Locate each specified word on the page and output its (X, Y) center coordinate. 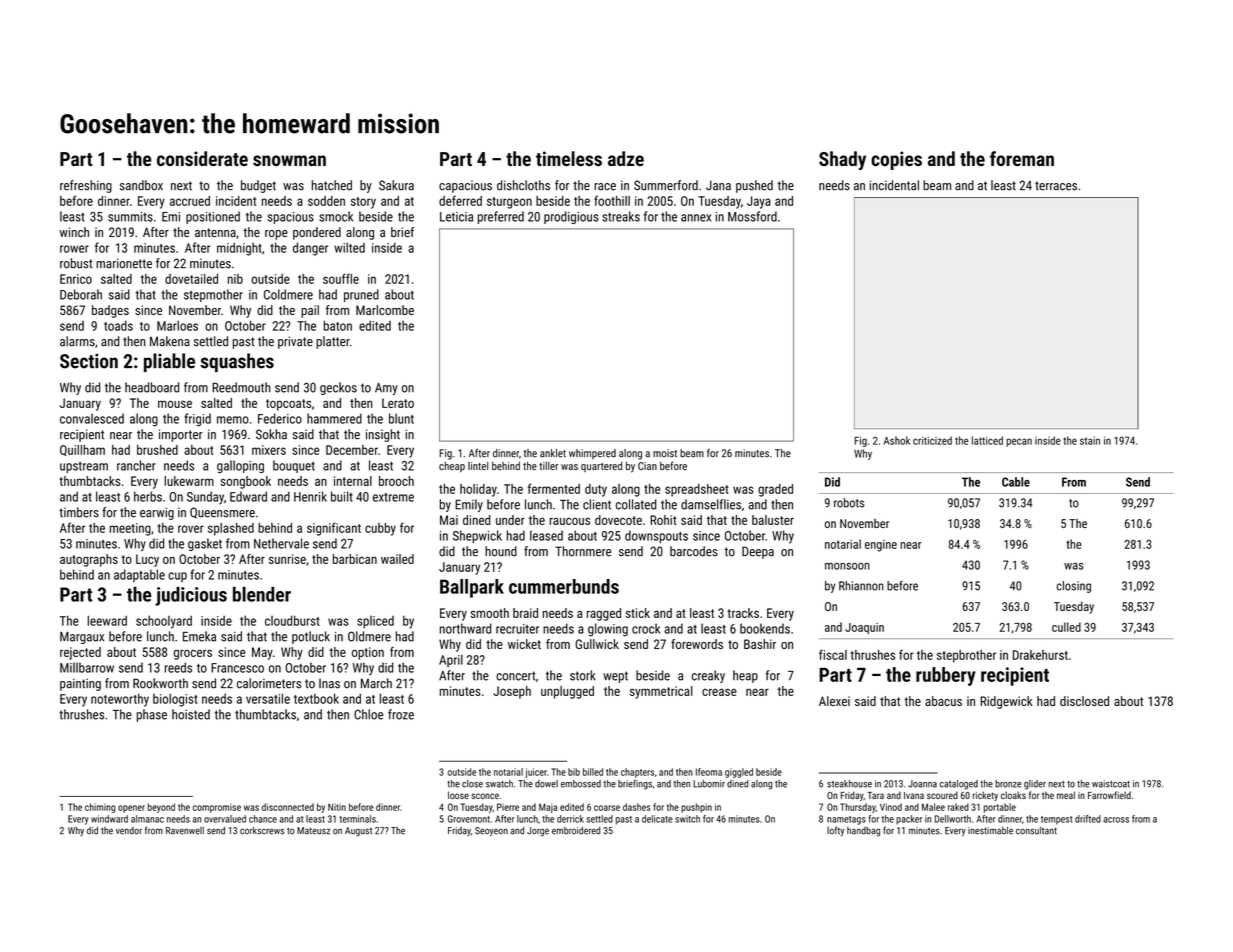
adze (626, 158)
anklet (553, 453)
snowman (289, 160)
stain (1090, 441)
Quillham (82, 450)
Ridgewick (1006, 702)
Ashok (897, 440)
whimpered (592, 454)
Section (89, 361)
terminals (357, 819)
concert (515, 676)
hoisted (191, 714)
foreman (1022, 158)
